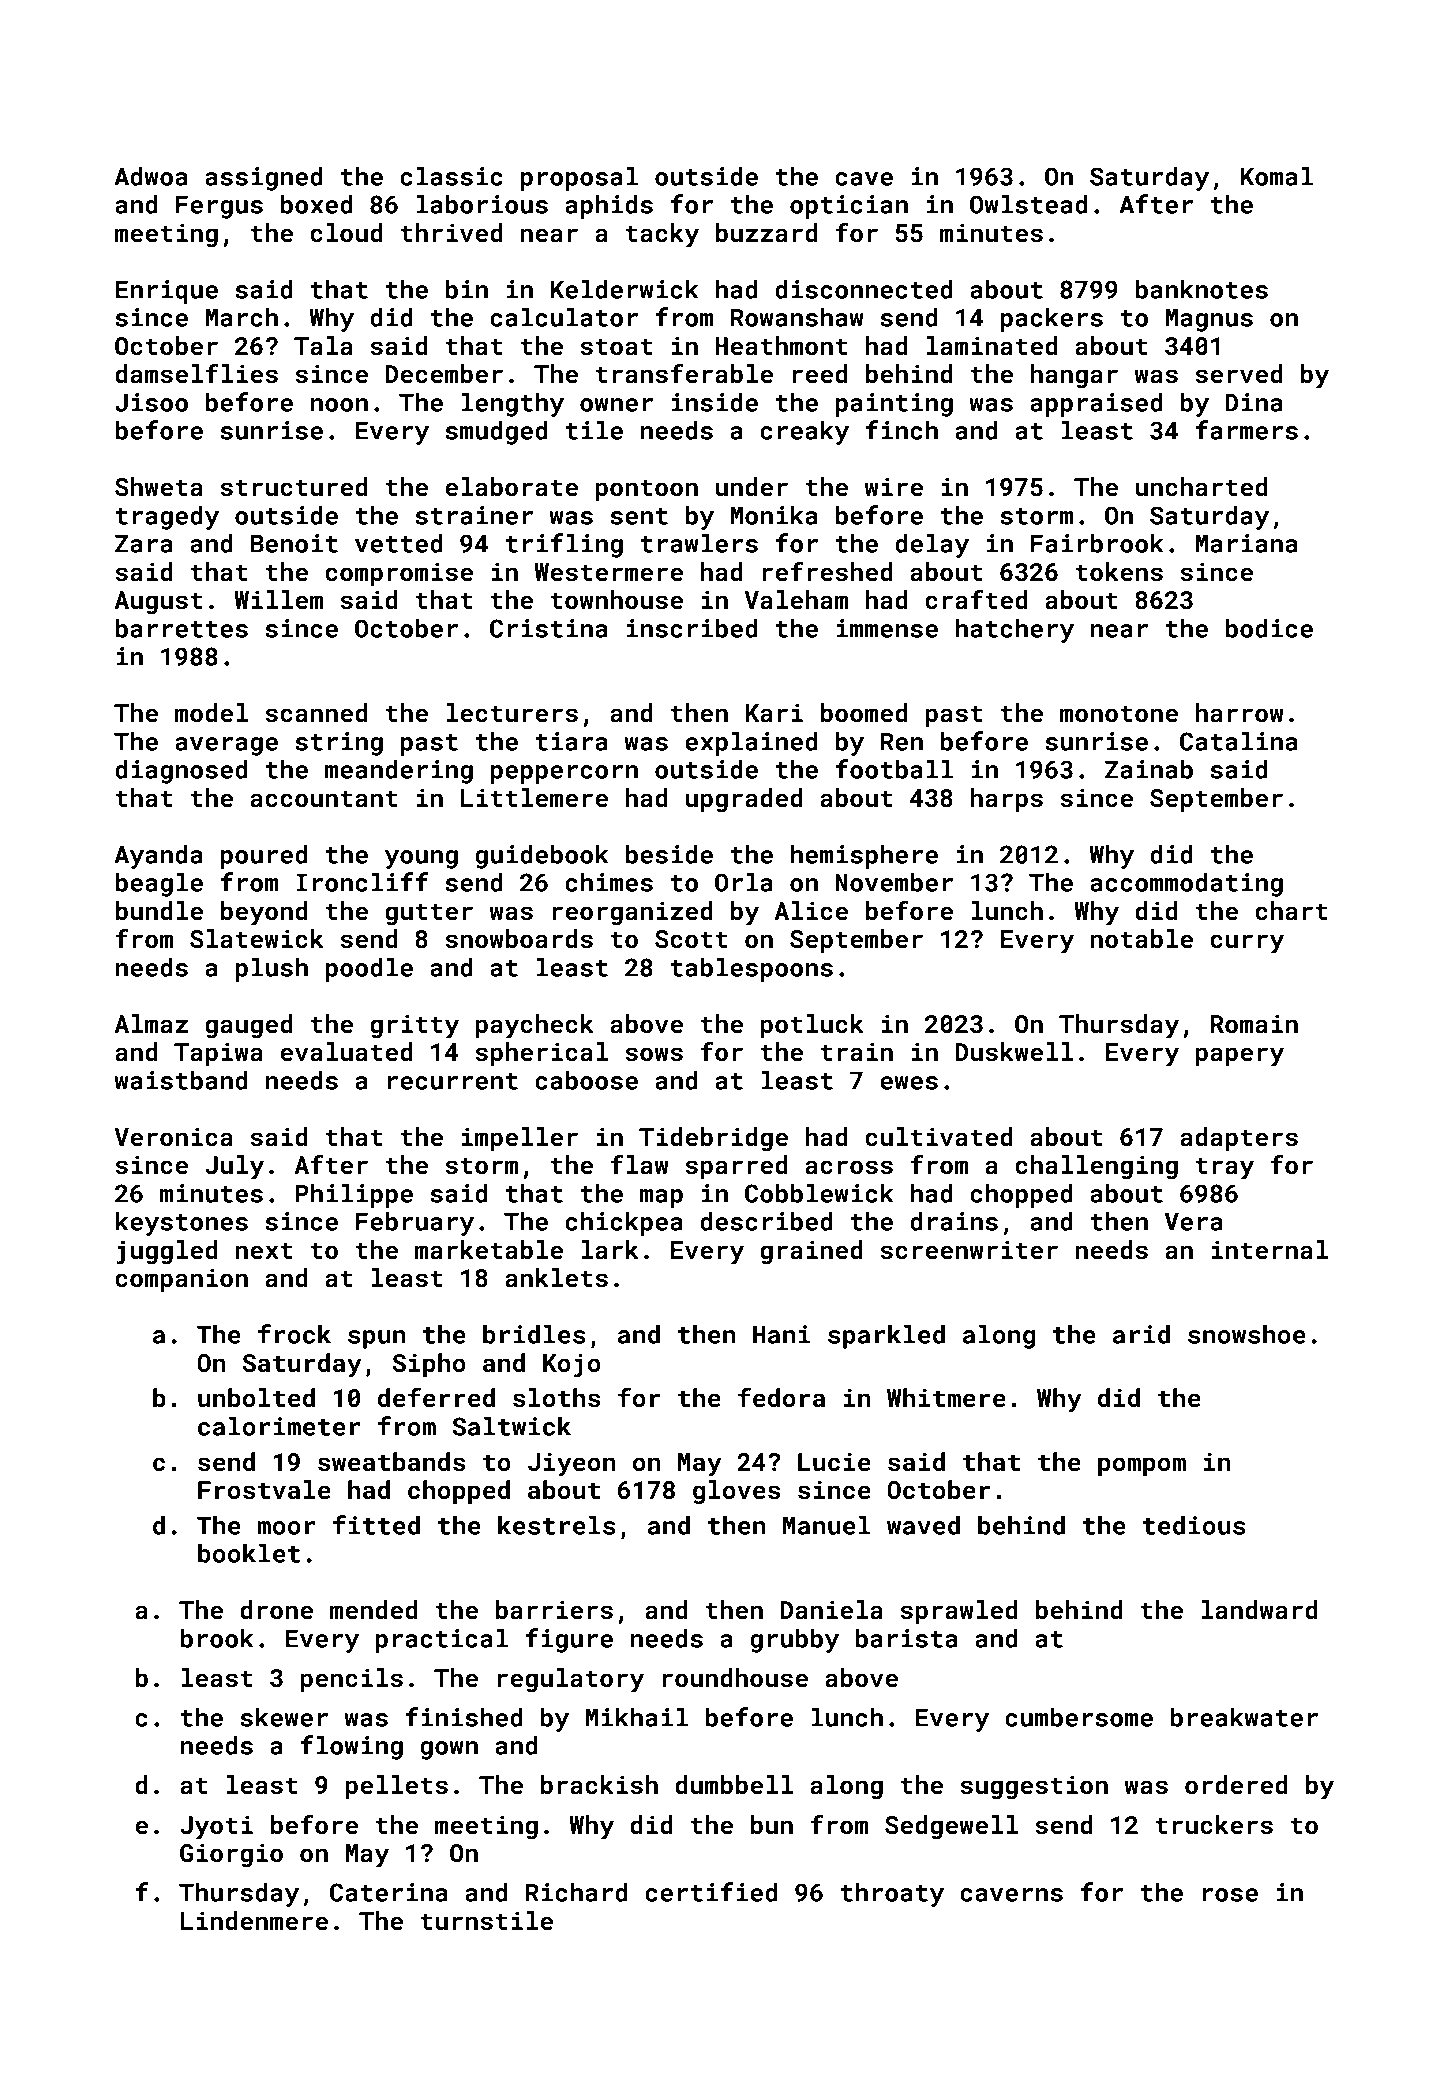 The height and width of the screenshot is (2100, 1450). What do you see at coordinates (254, 1920) in the screenshot?
I see `Lindenmere` at bounding box center [254, 1920].
